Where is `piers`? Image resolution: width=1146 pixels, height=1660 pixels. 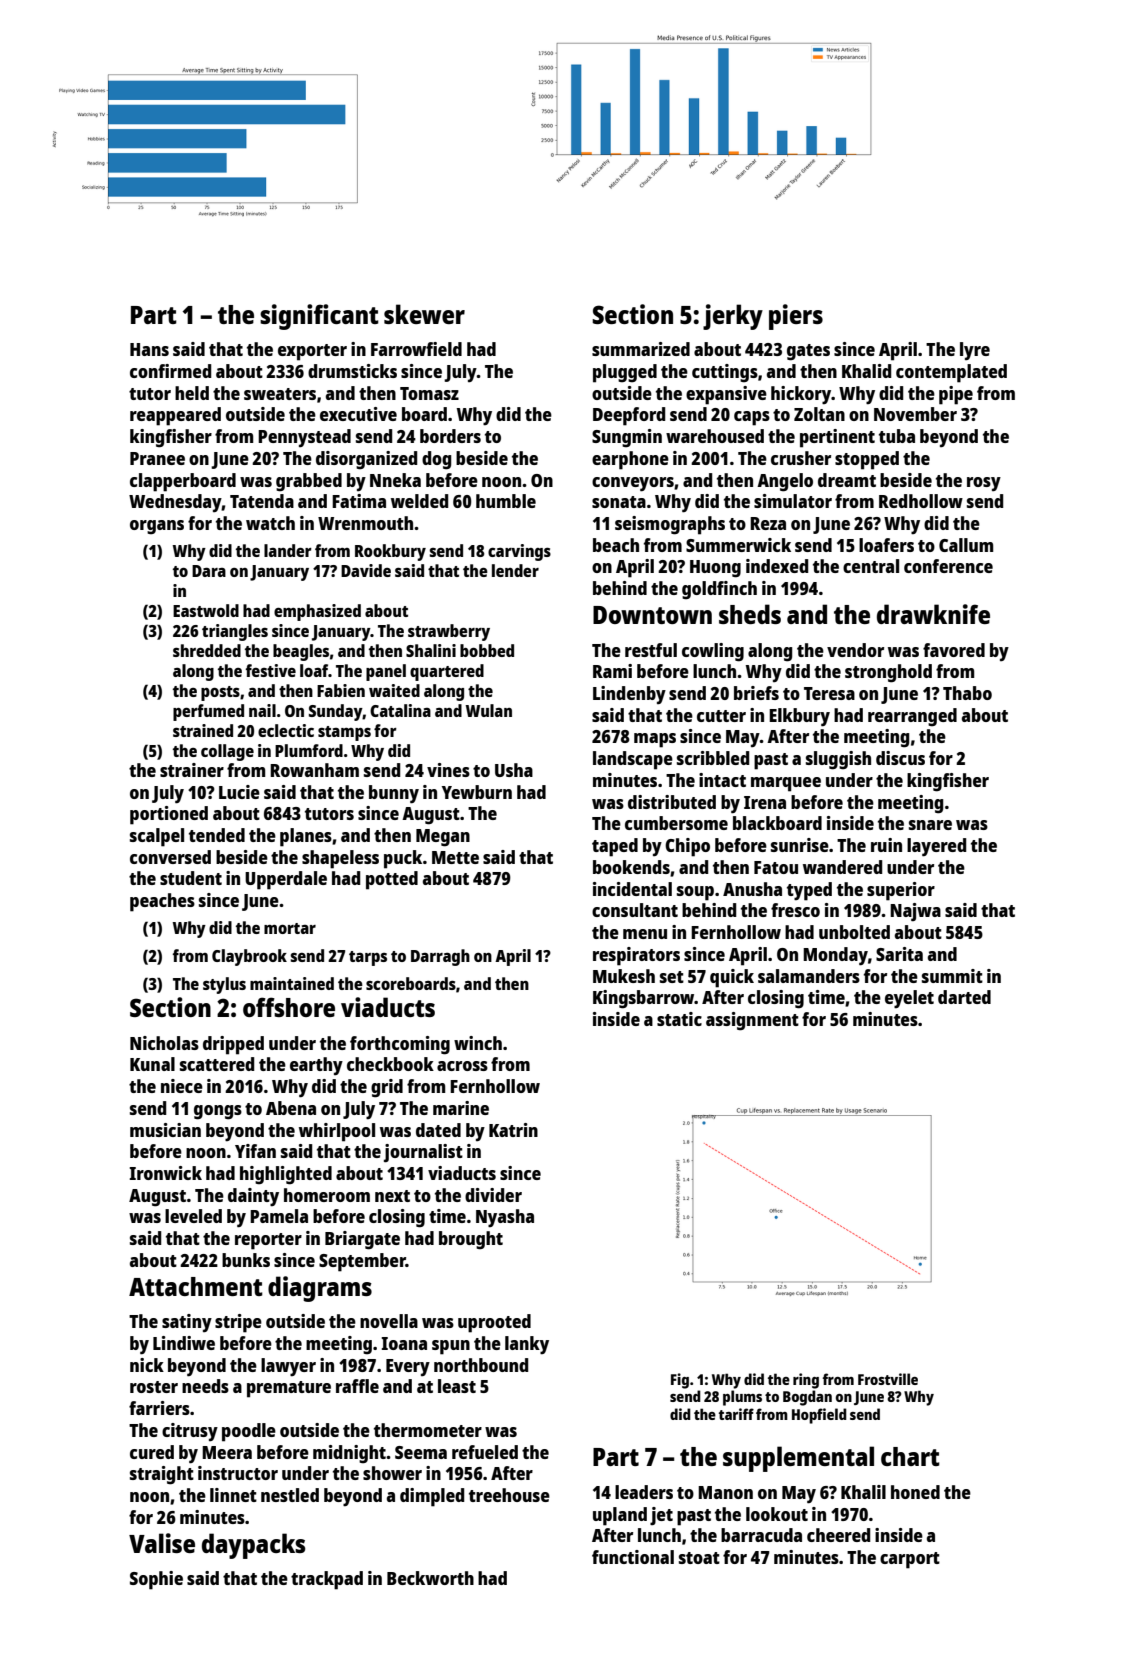
piers is located at coordinates (796, 317).
